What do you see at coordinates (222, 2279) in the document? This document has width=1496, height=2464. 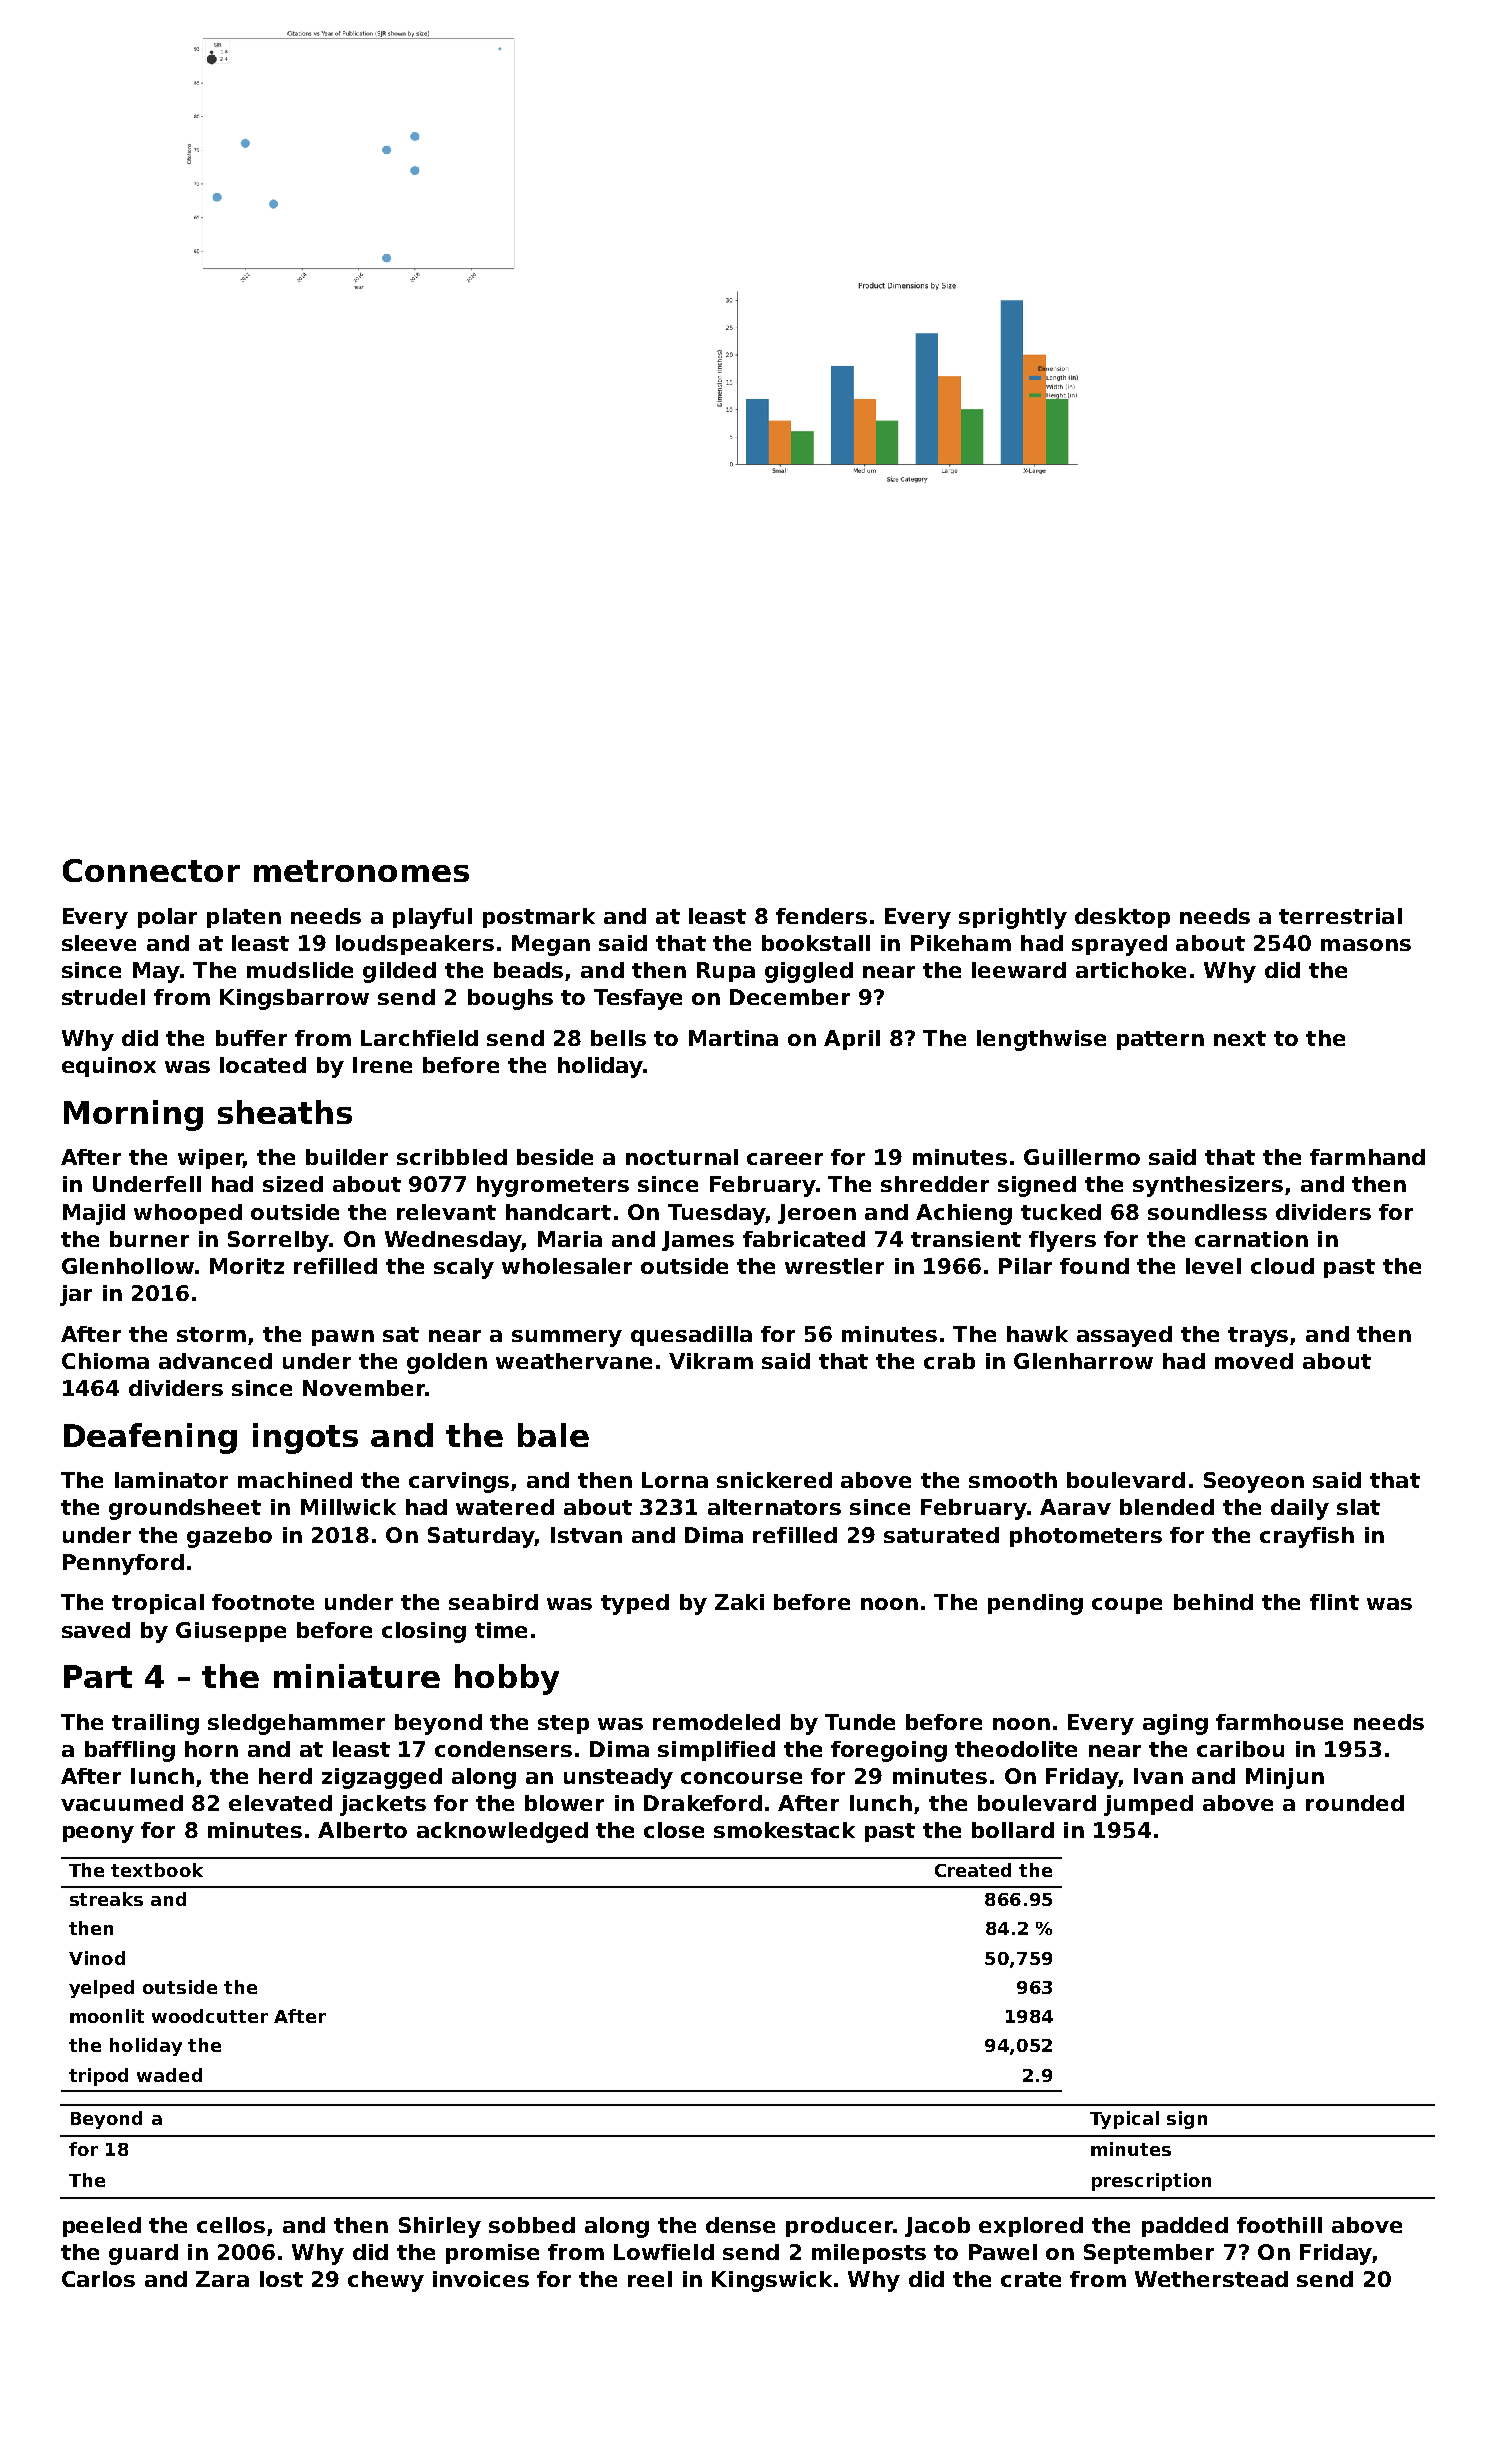 I see `Zara` at bounding box center [222, 2279].
